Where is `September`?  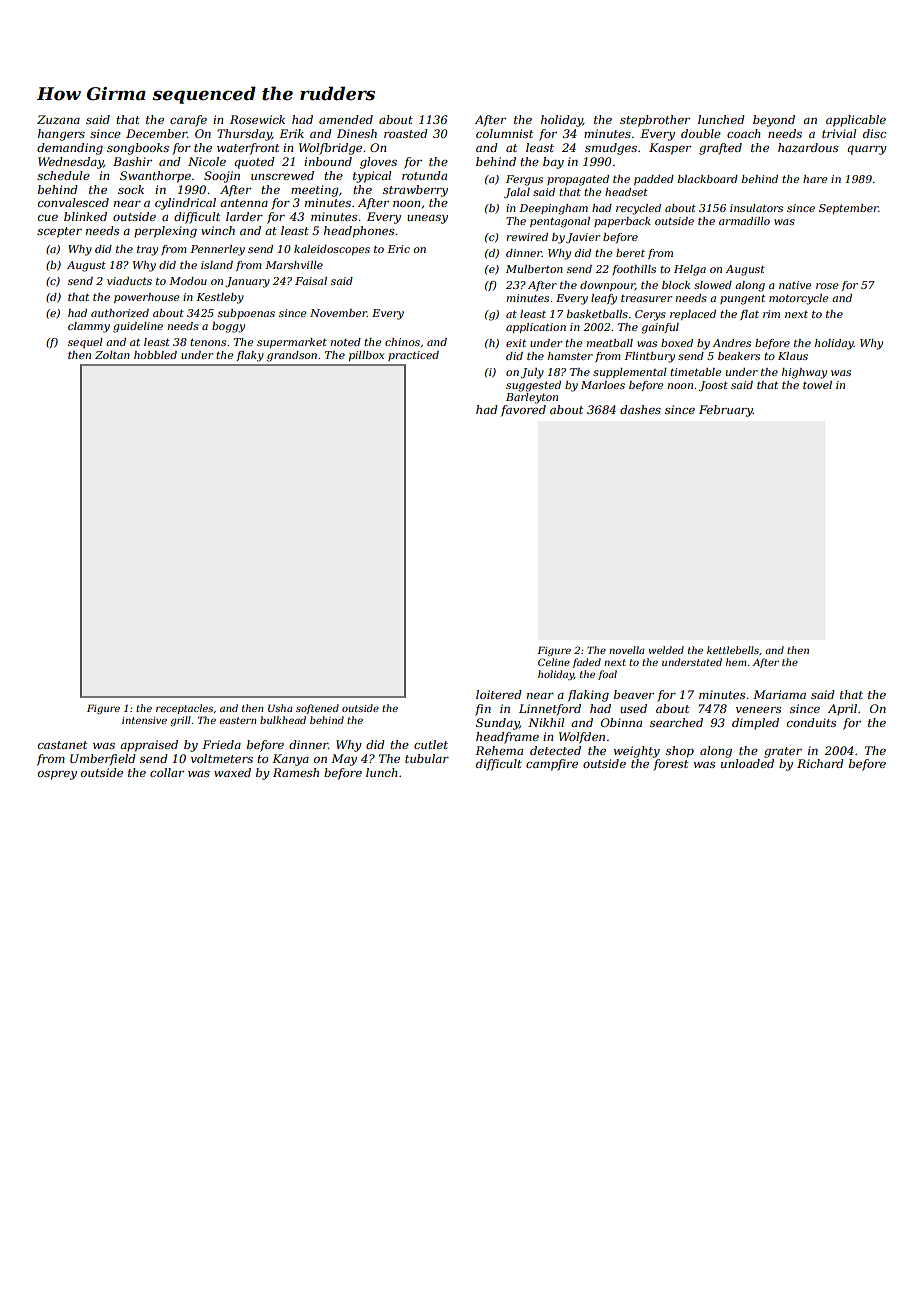 September is located at coordinates (849, 209).
